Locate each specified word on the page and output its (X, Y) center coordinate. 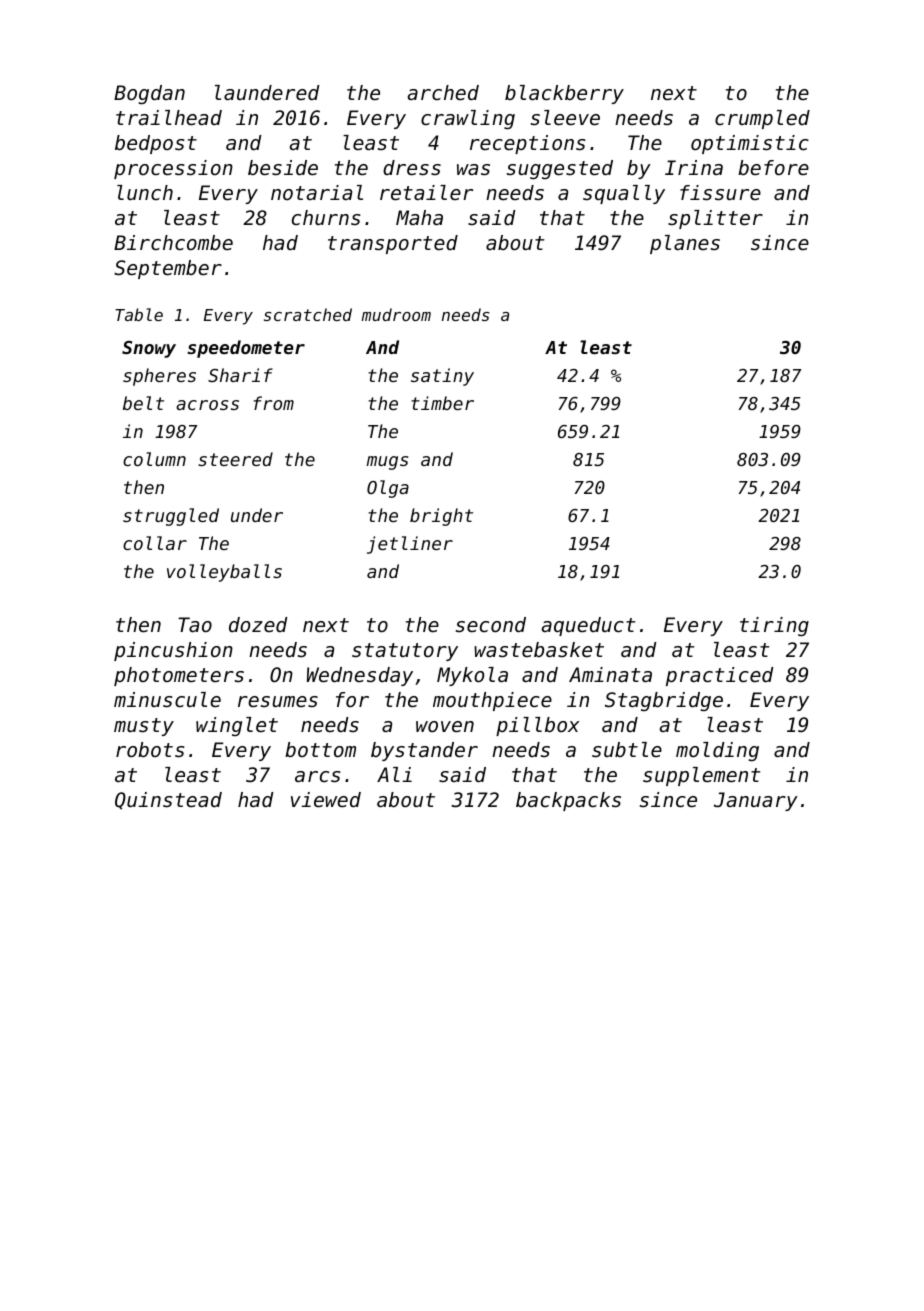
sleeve (565, 118)
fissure (720, 193)
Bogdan (149, 94)
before (773, 168)
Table (139, 314)
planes (685, 244)
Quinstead (168, 801)
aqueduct (588, 626)
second (491, 625)
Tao (195, 625)
